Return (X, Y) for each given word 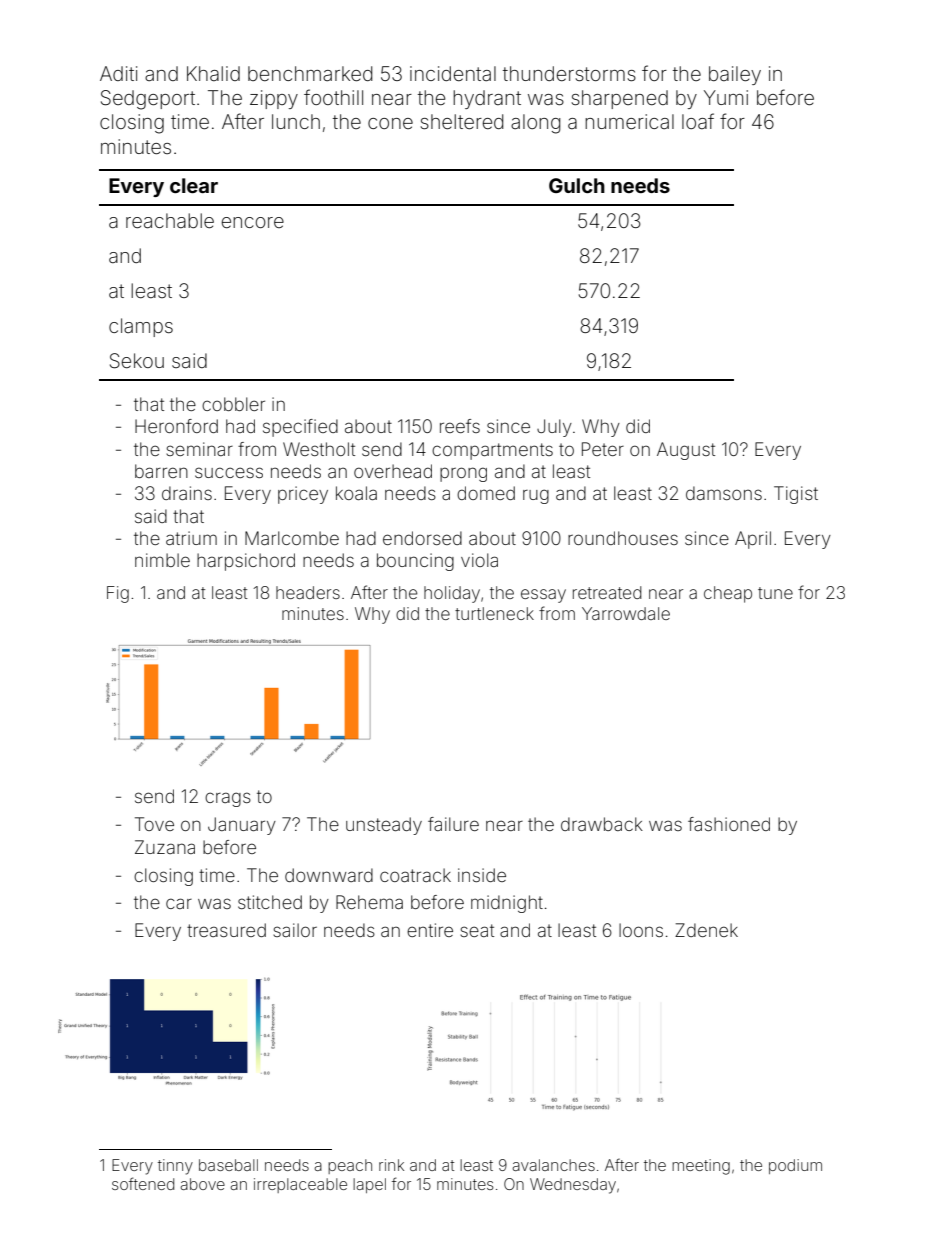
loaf (698, 121)
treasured (226, 930)
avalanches (553, 1165)
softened (143, 1183)
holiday (452, 594)
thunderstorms (569, 73)
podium (795, 1166)
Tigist (796, 495)
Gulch (577, 185)
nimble (162, 560)
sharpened (619, 99)
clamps (141, 327)
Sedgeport (148, 100)
